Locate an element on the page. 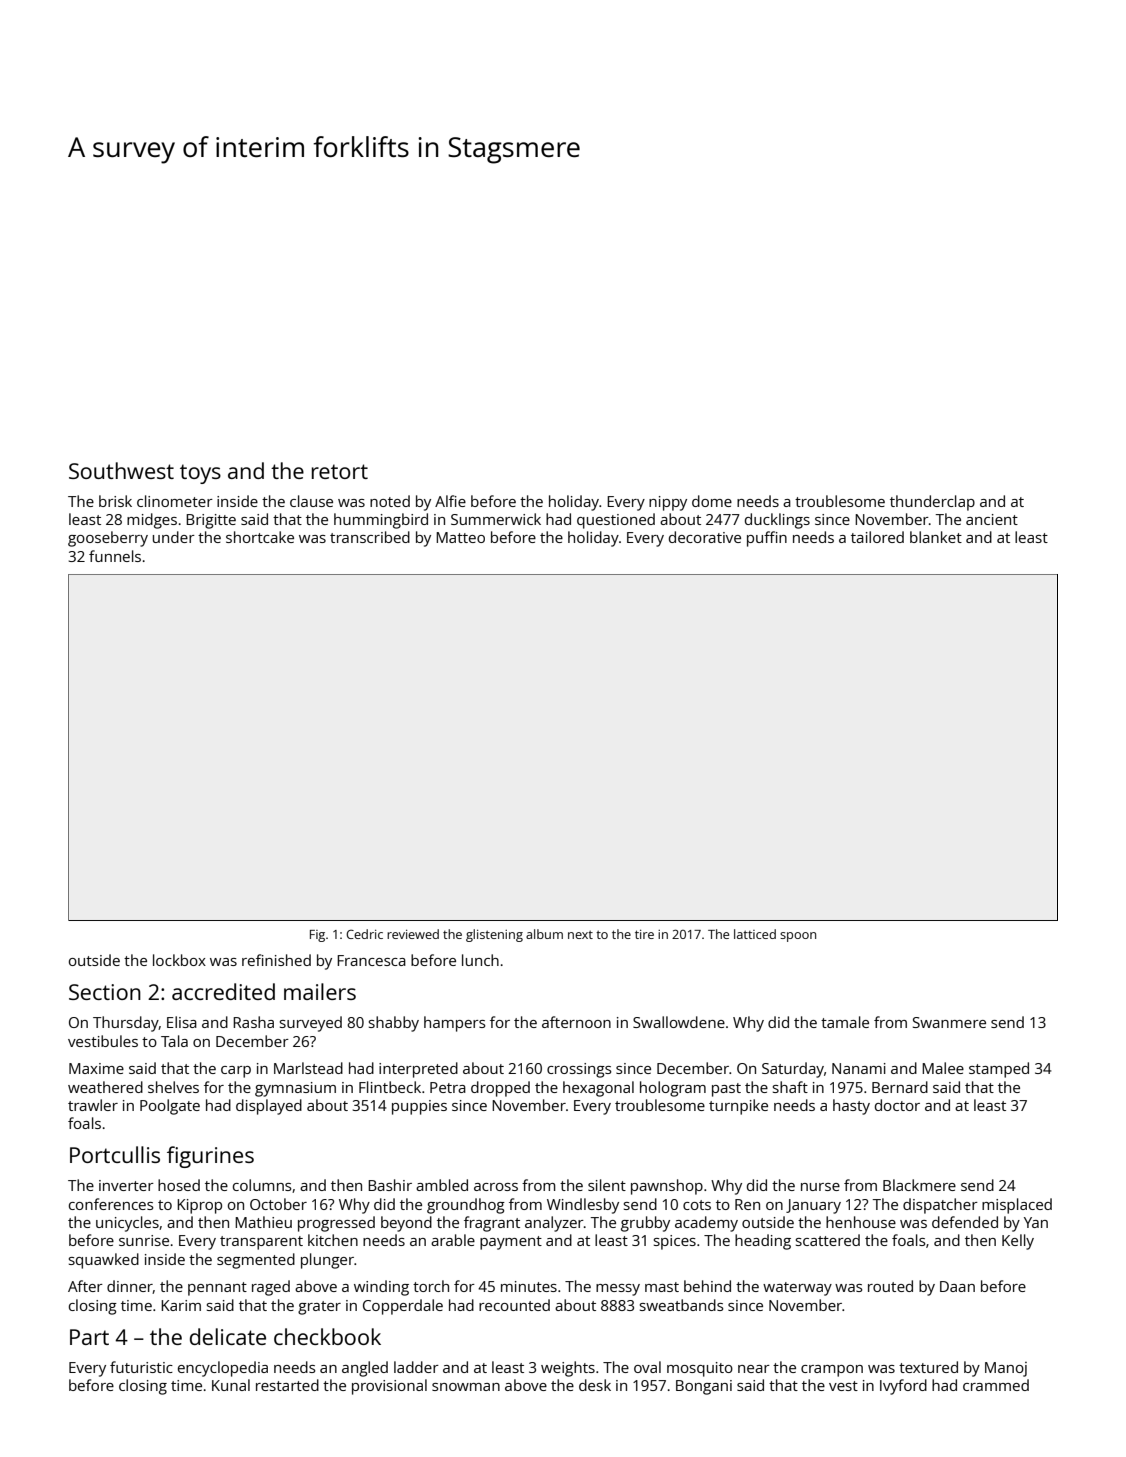 This page has width=1126, height=1457. hexagonal is located at coordinates (598, 1089).
